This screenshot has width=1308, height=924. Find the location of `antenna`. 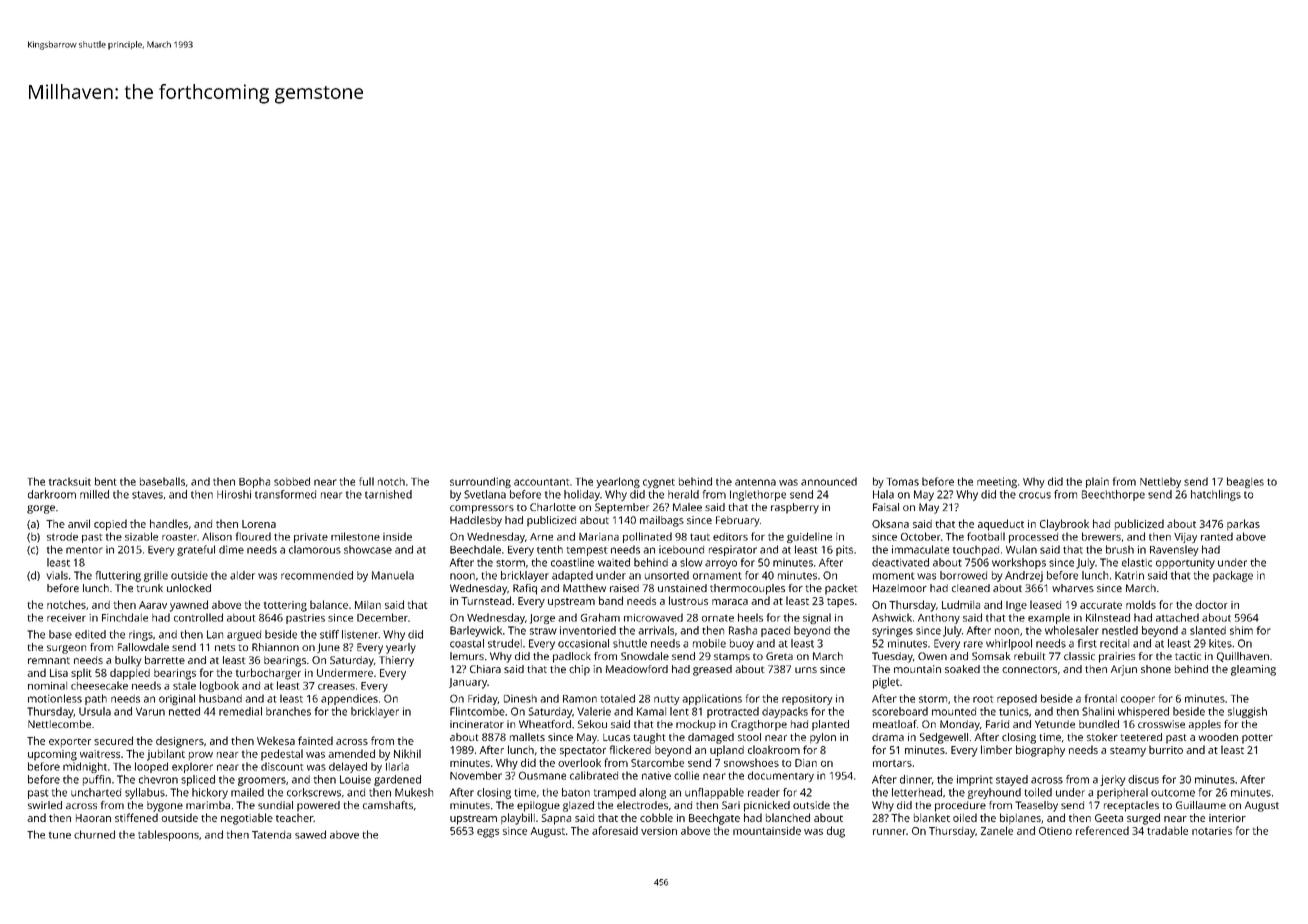

antenna is located at coordinates (755, 482).
